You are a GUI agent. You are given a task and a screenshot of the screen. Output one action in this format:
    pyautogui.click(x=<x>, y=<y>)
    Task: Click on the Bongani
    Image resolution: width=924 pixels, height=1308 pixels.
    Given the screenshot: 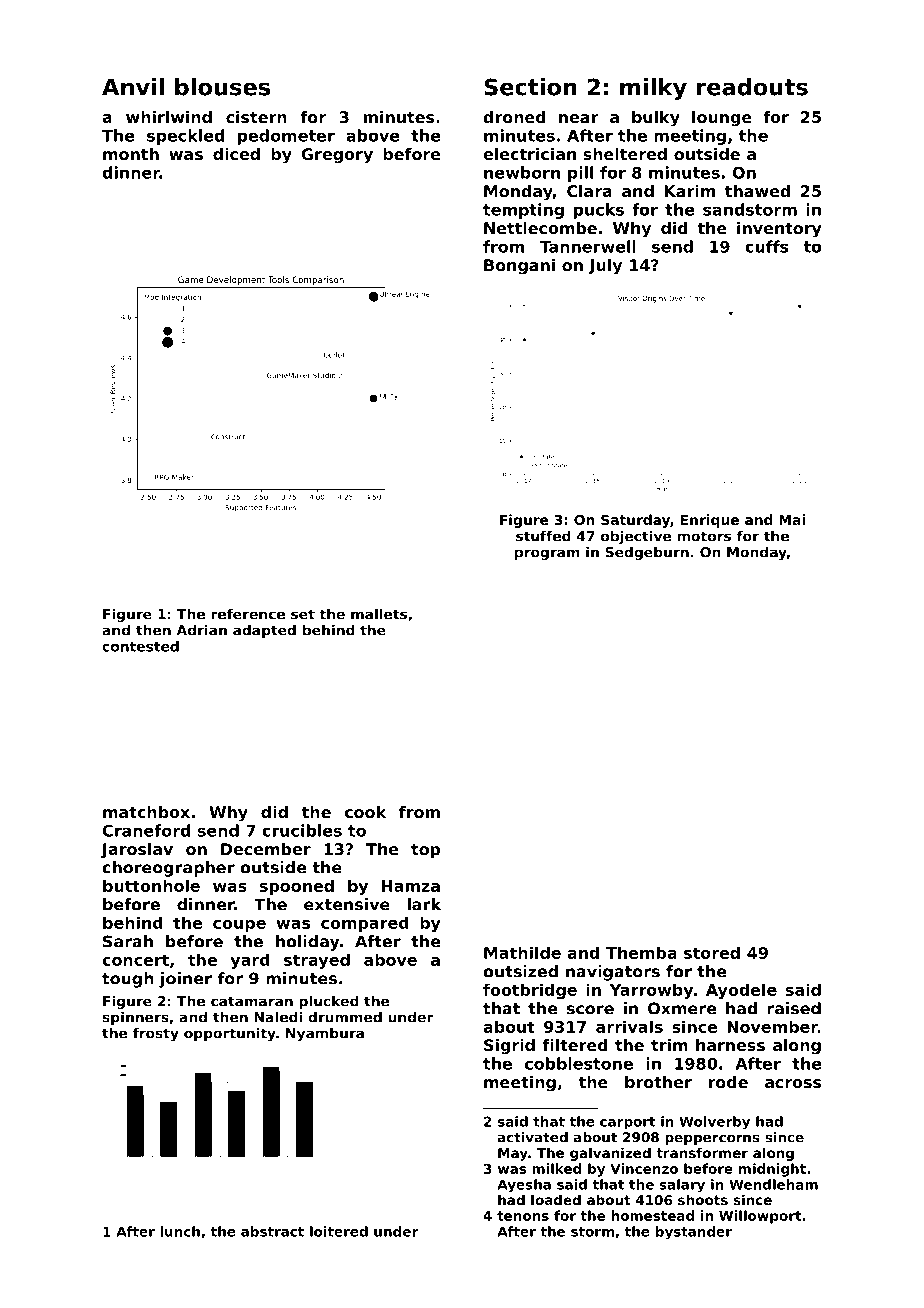 What is the action you would take?
    pyautogui.click(x=519, y=267)
